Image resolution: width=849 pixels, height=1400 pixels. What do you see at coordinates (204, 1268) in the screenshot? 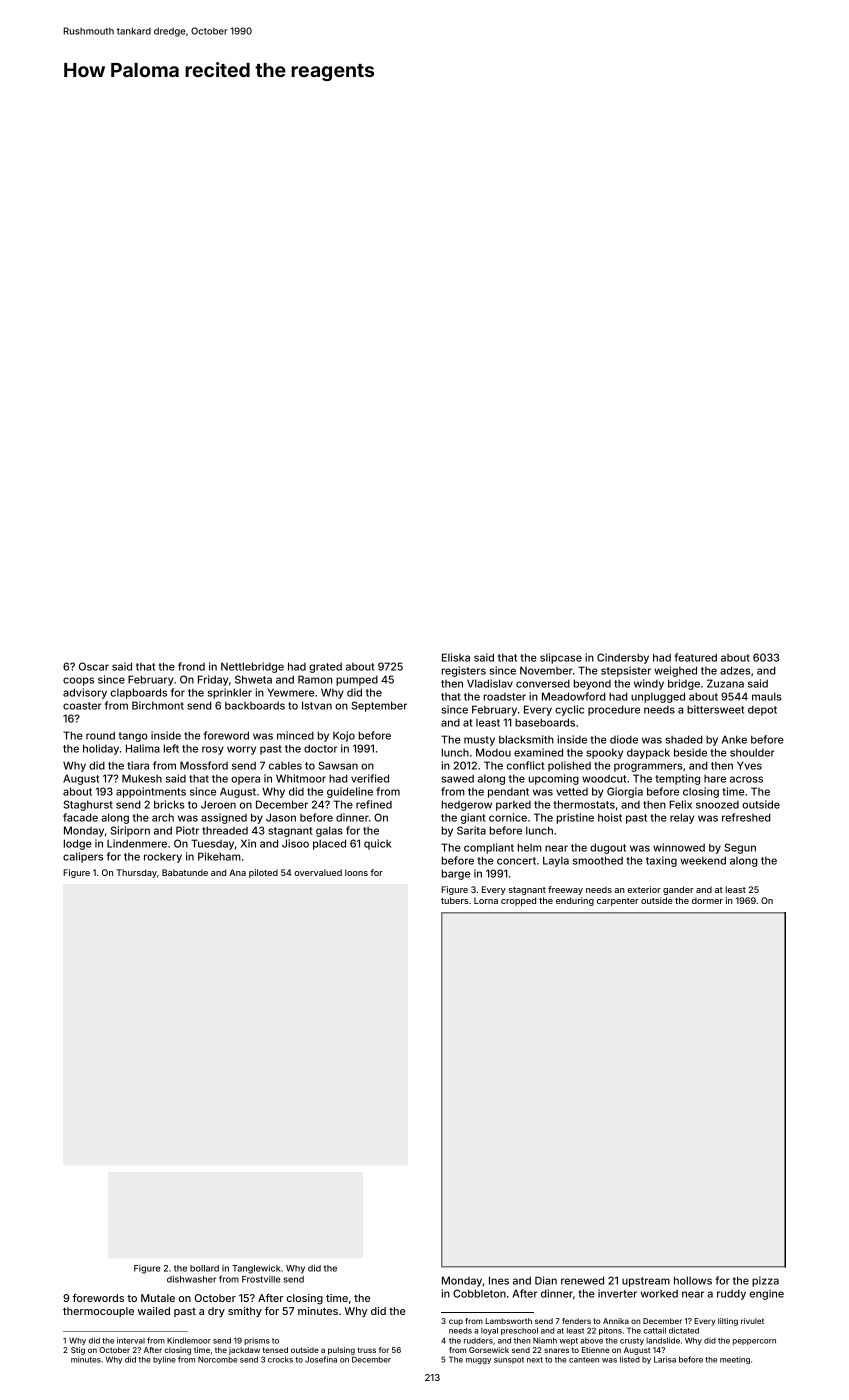
I see `bollard` at bounding box center [204, 1268].
